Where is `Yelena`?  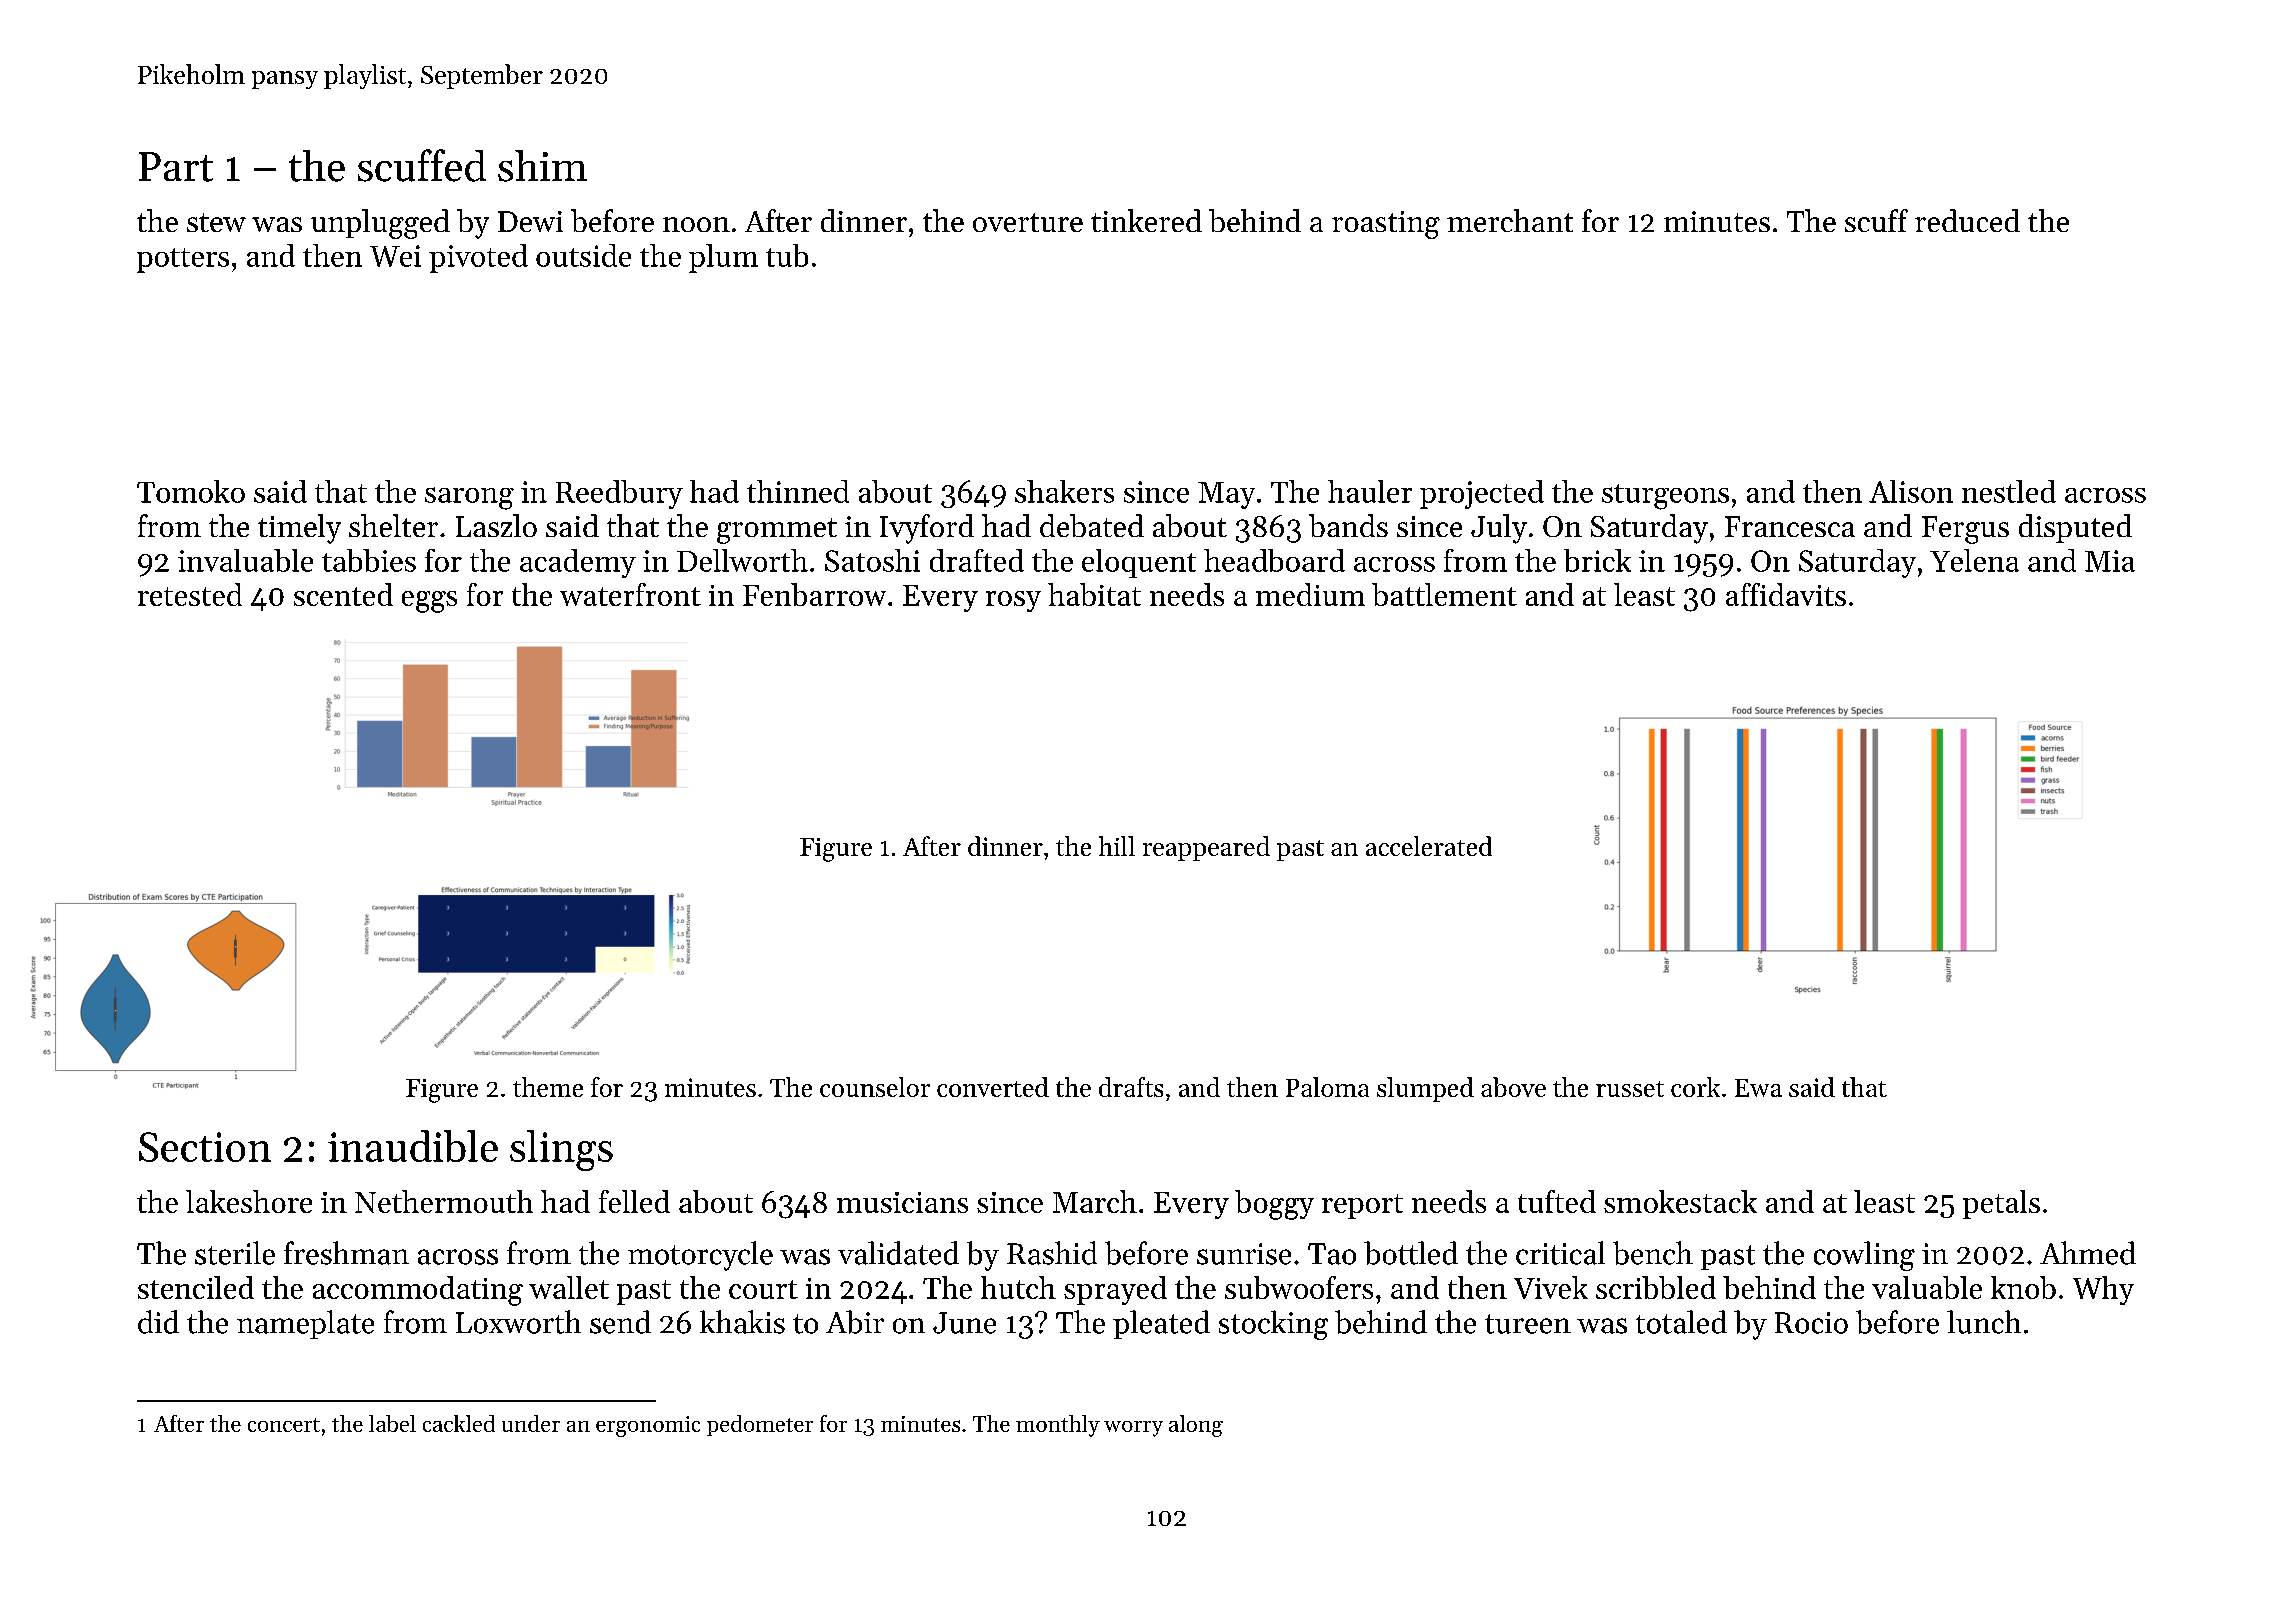
Yelena is located at coordinates (1974, 560).
